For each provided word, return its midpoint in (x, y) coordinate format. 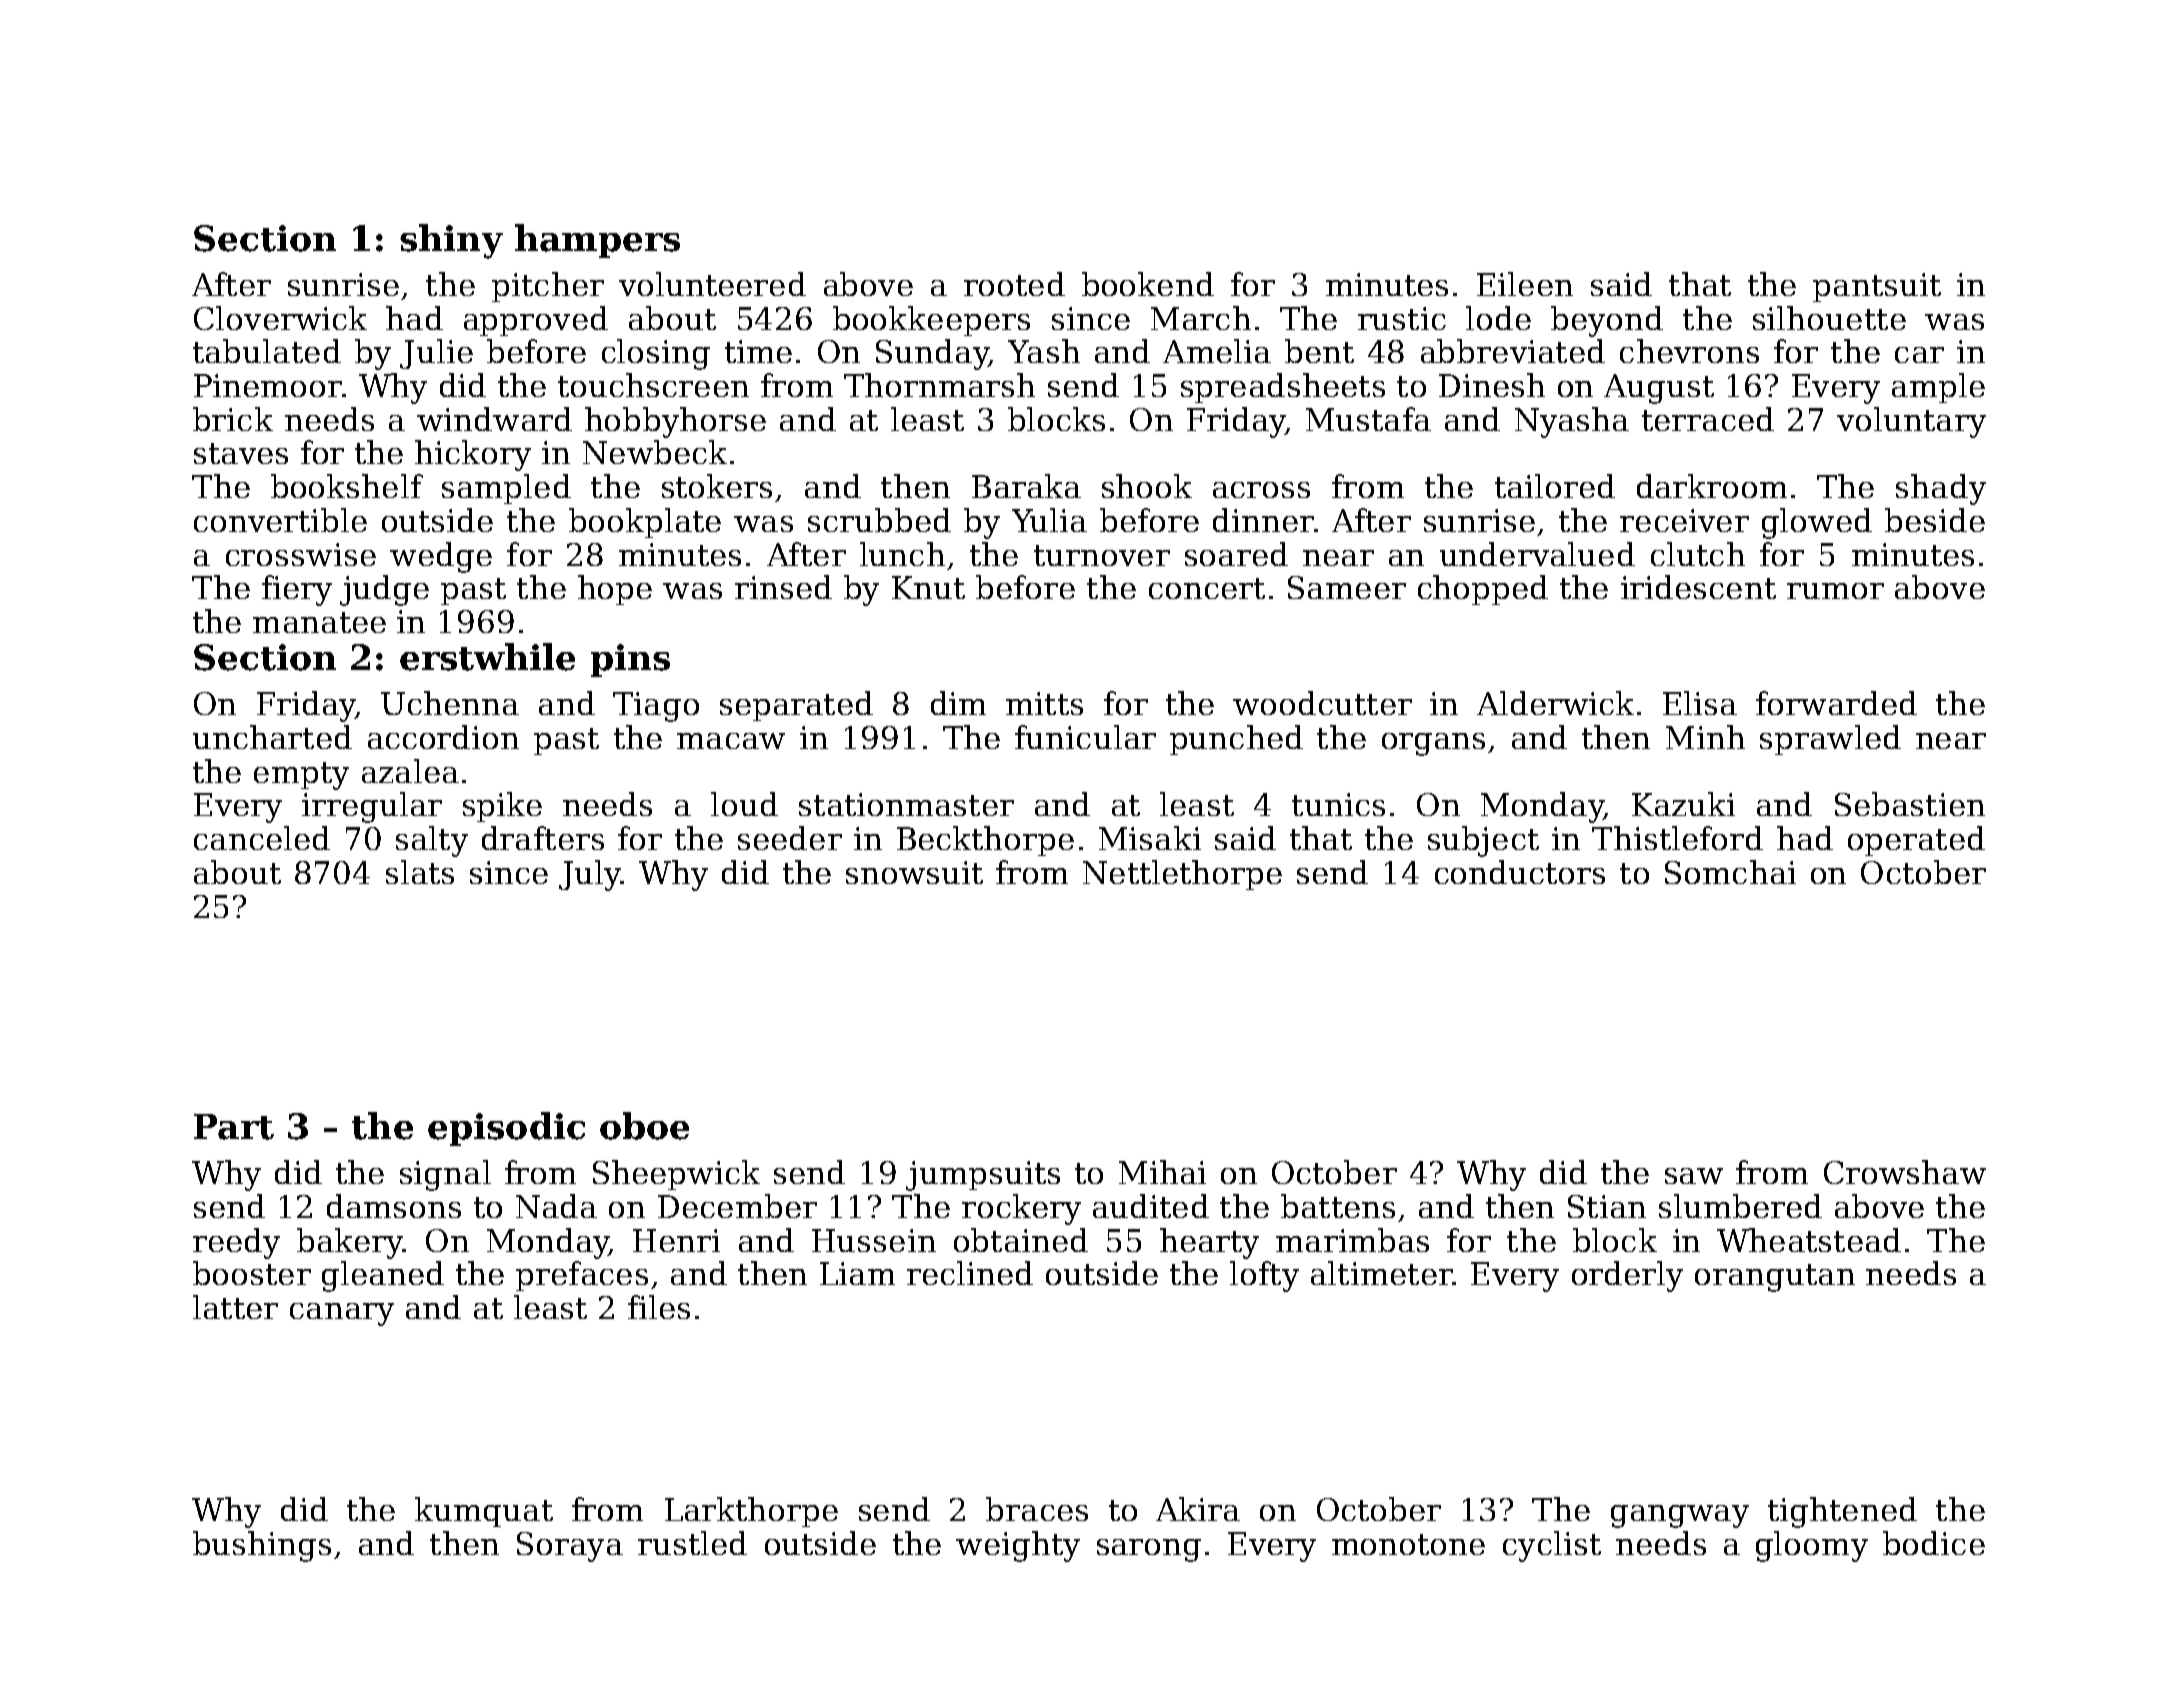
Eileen (1525, 284)
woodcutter (1322, 703)
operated (1916, 841)
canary (342, 1314)
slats (420, 872)
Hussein (874, 1240)
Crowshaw (1905, 1172)
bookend (1148, 284)
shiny (451, 241)
